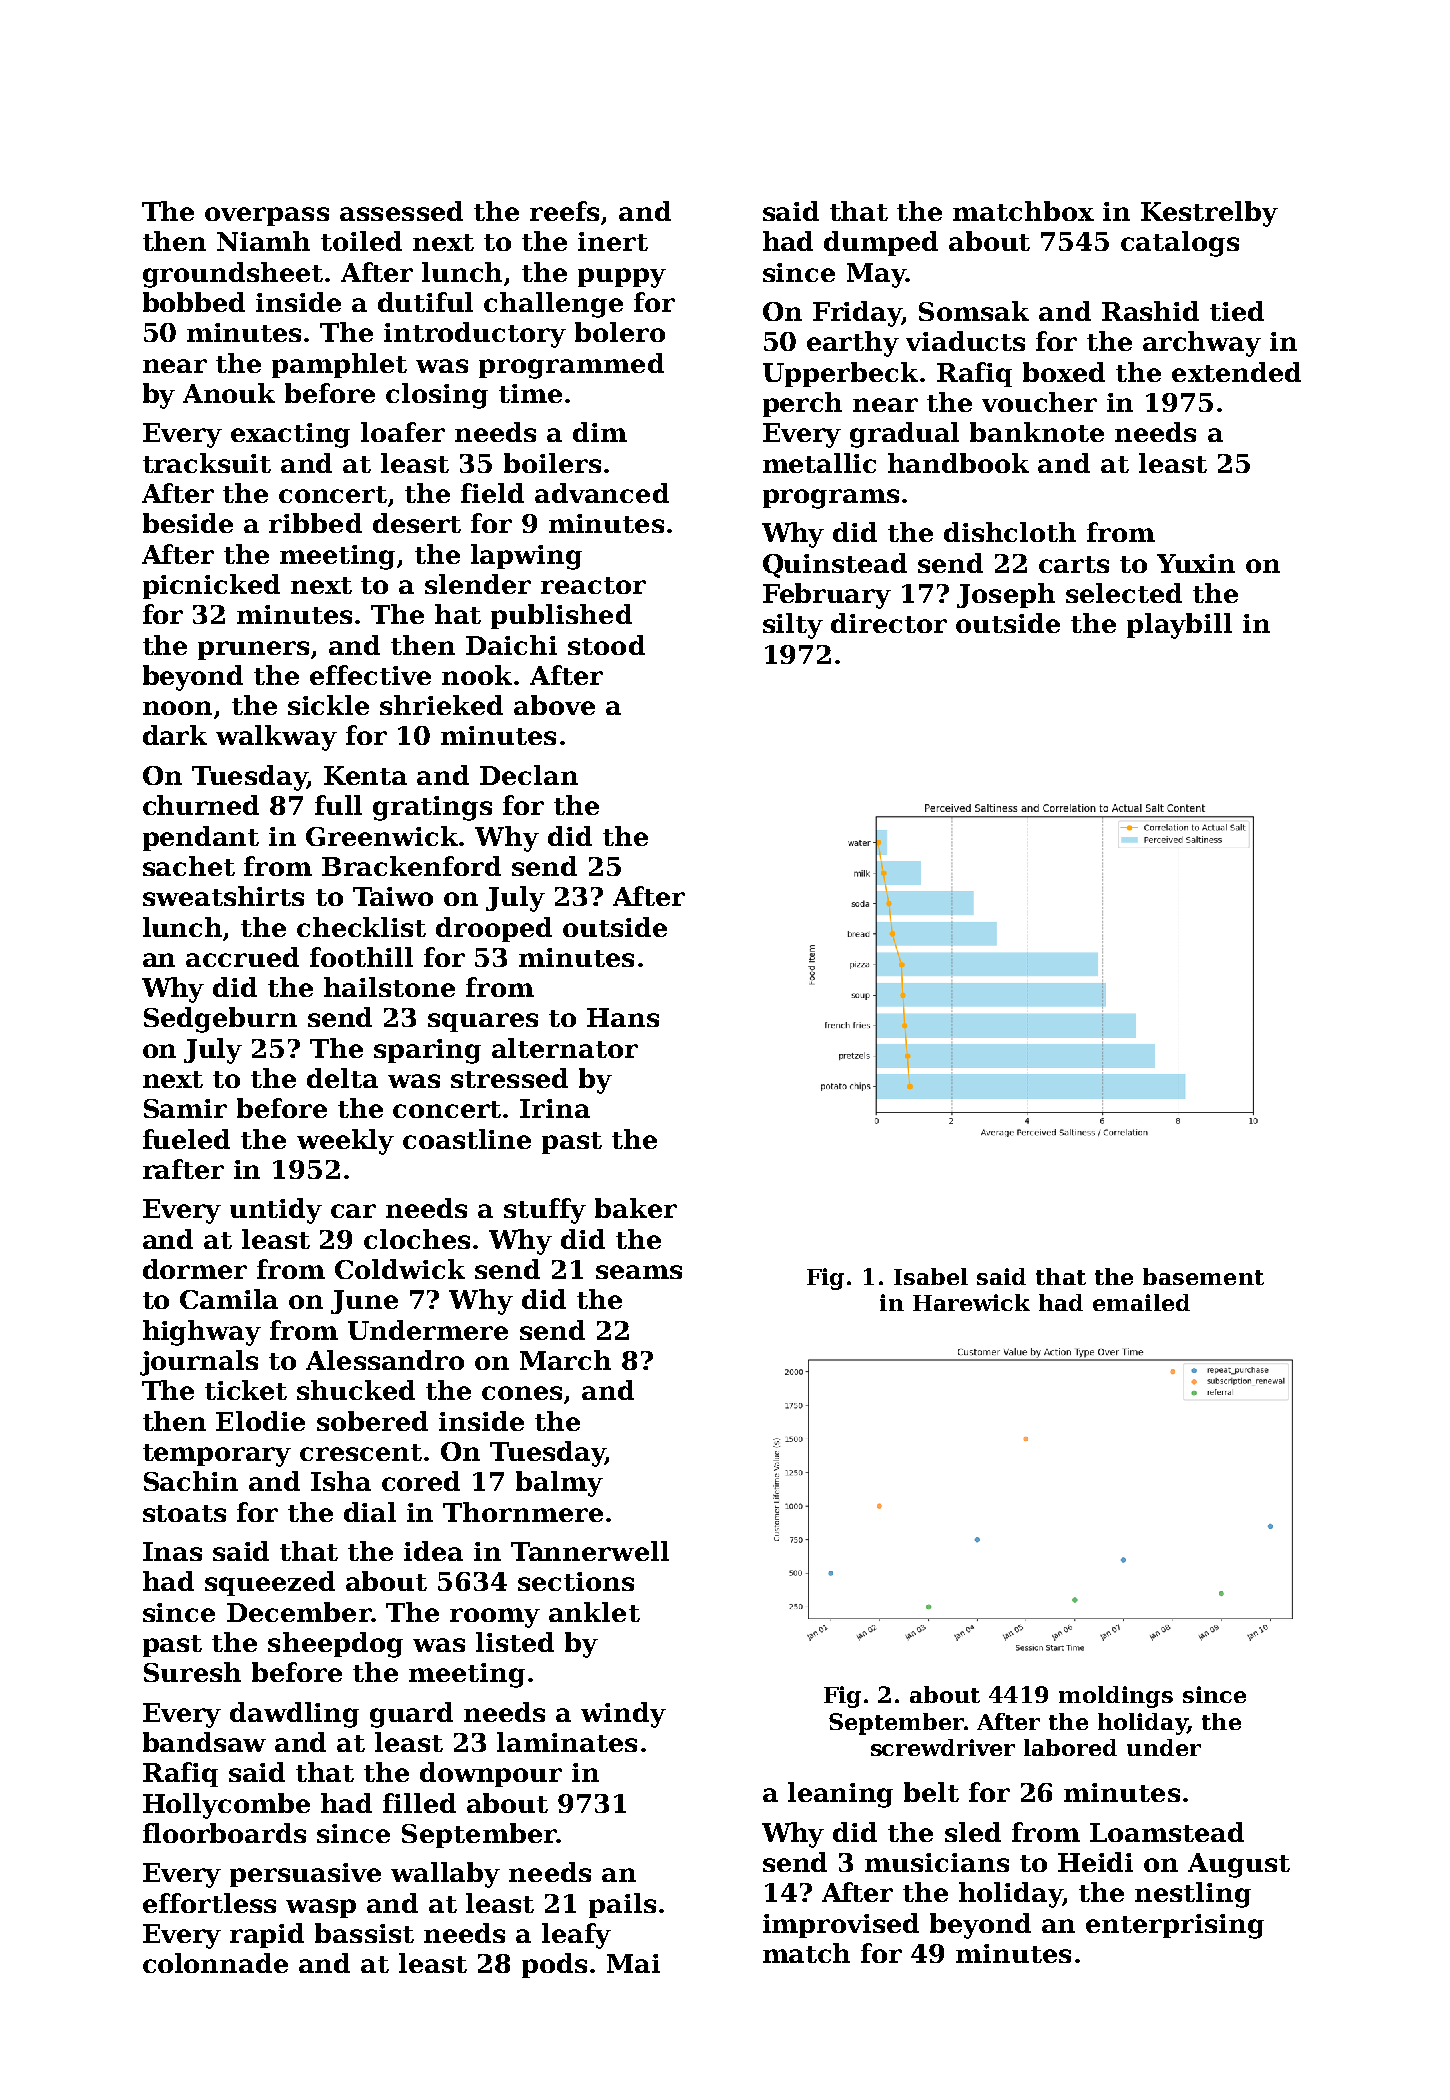  I want to click on basement, so click(1203, 1276).
